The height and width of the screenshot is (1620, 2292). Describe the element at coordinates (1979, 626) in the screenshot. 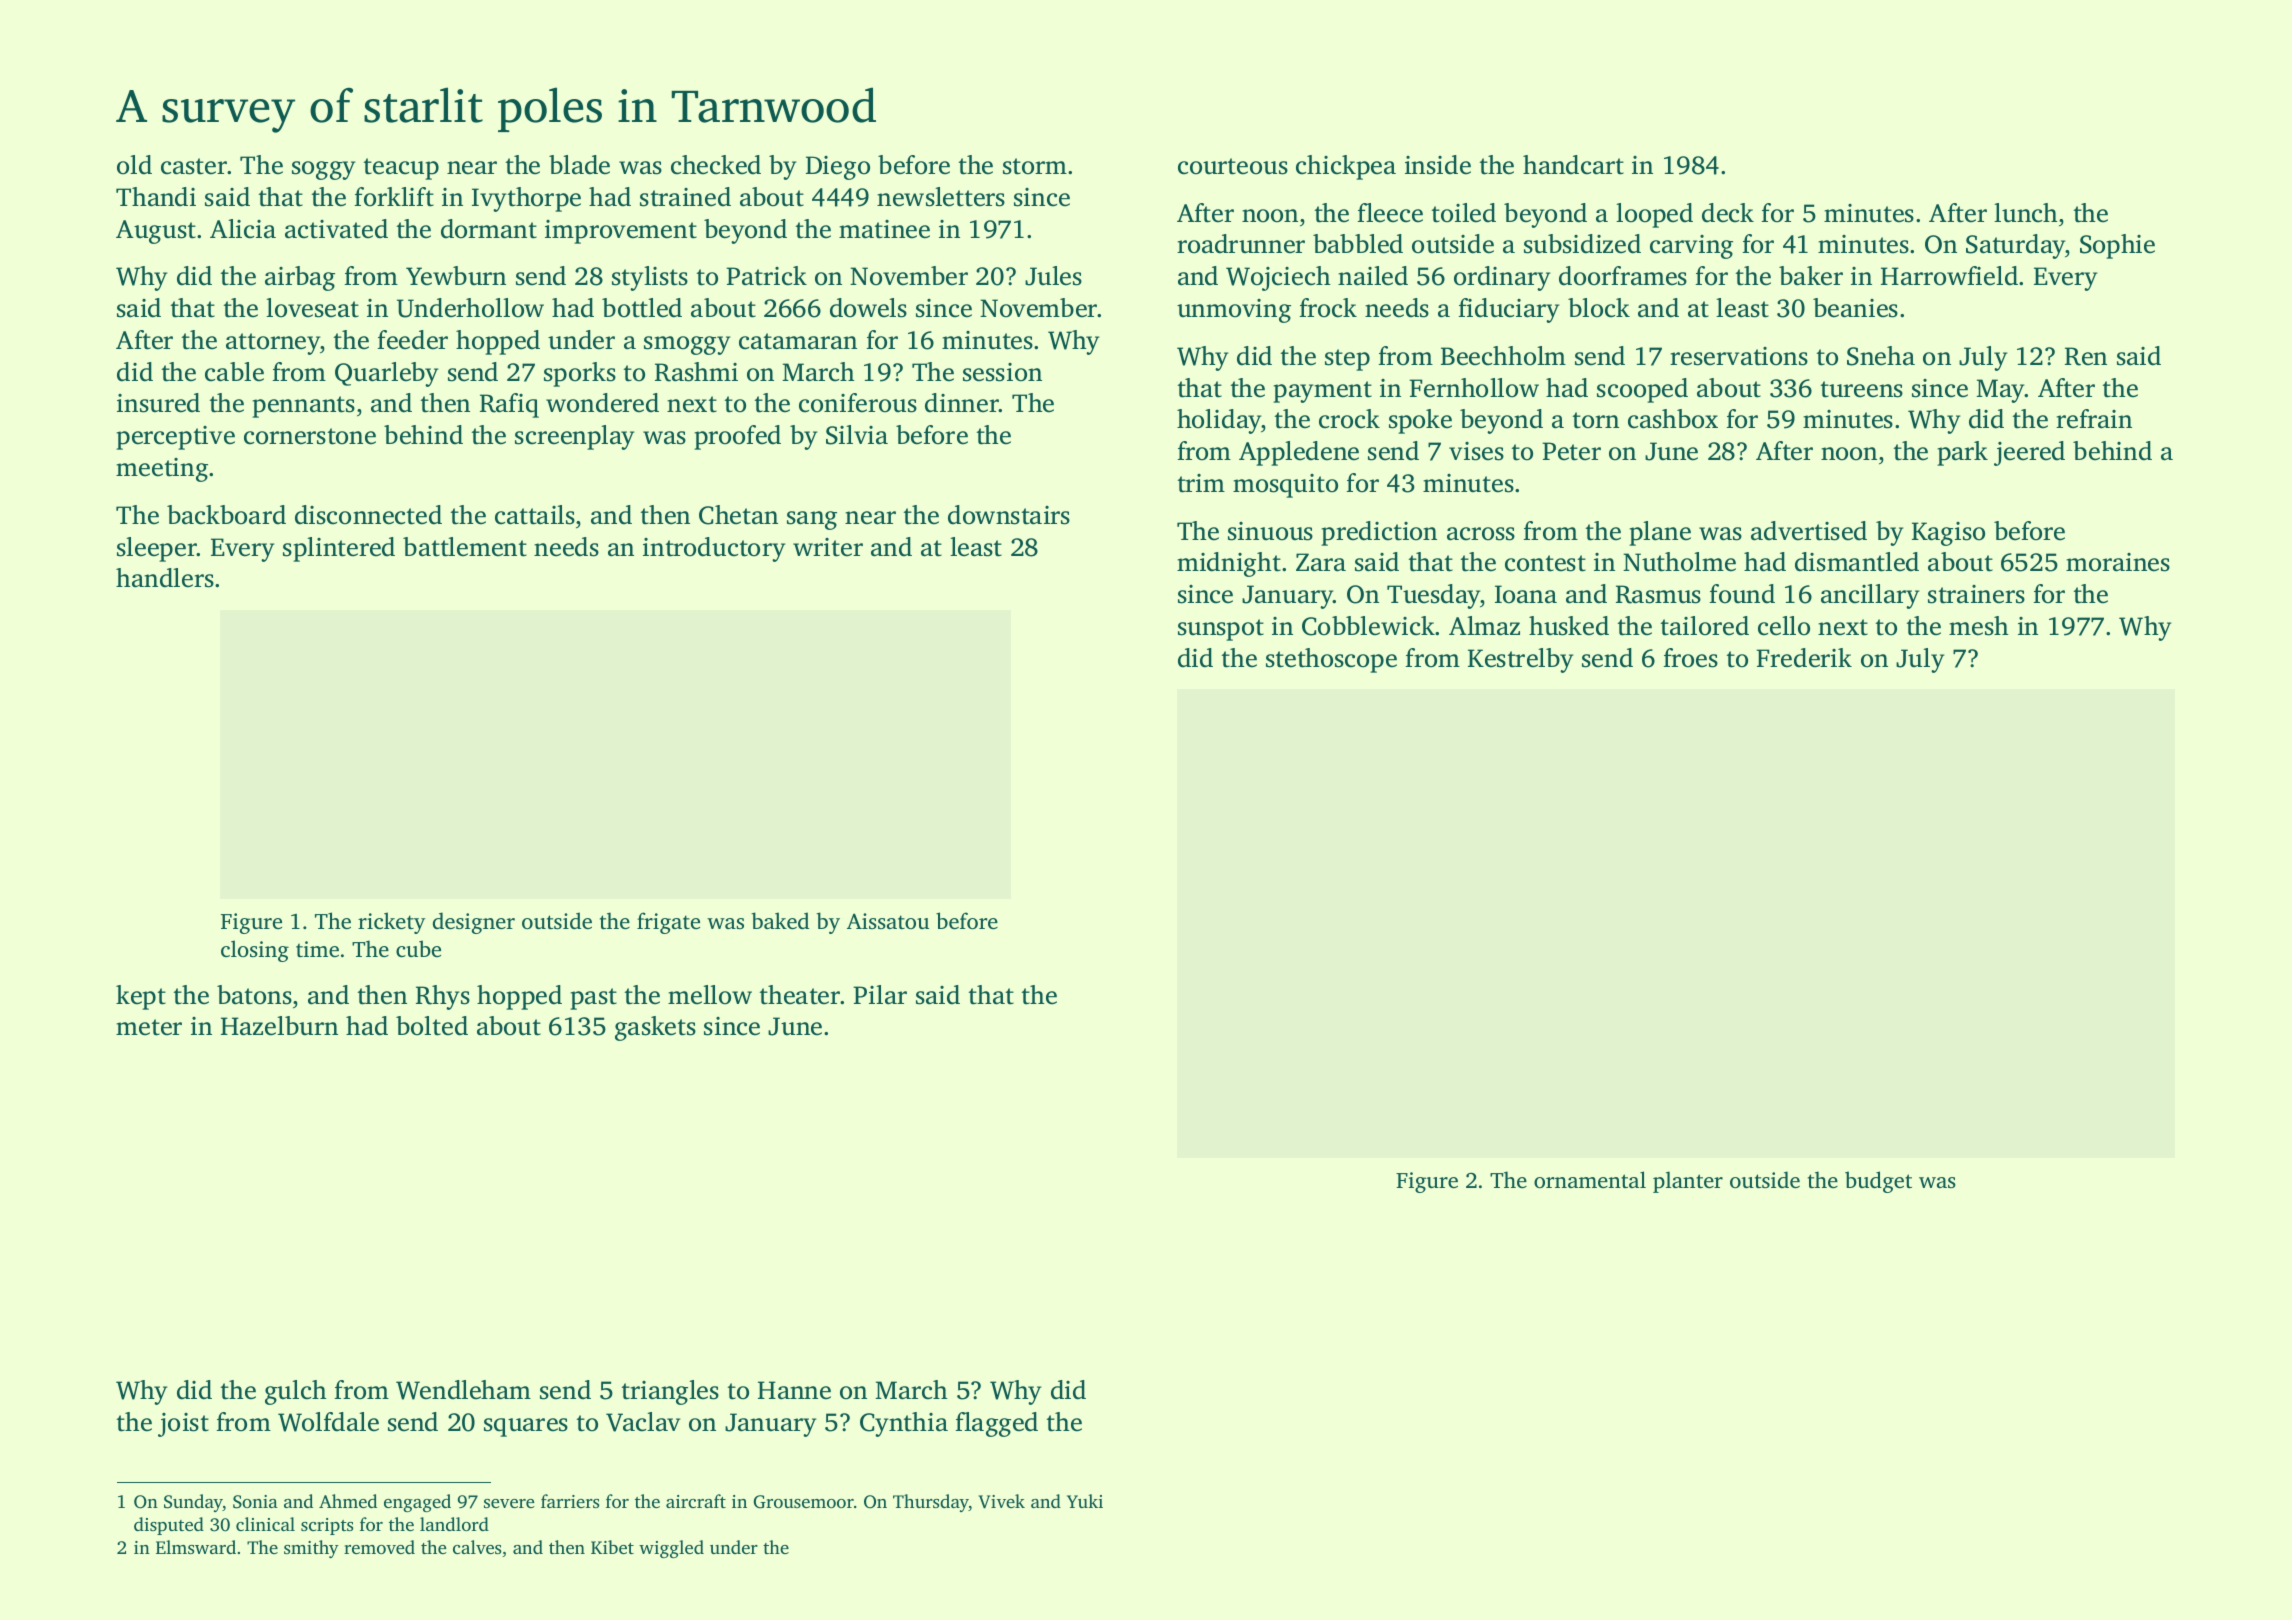

I see `mesh` at that location.
